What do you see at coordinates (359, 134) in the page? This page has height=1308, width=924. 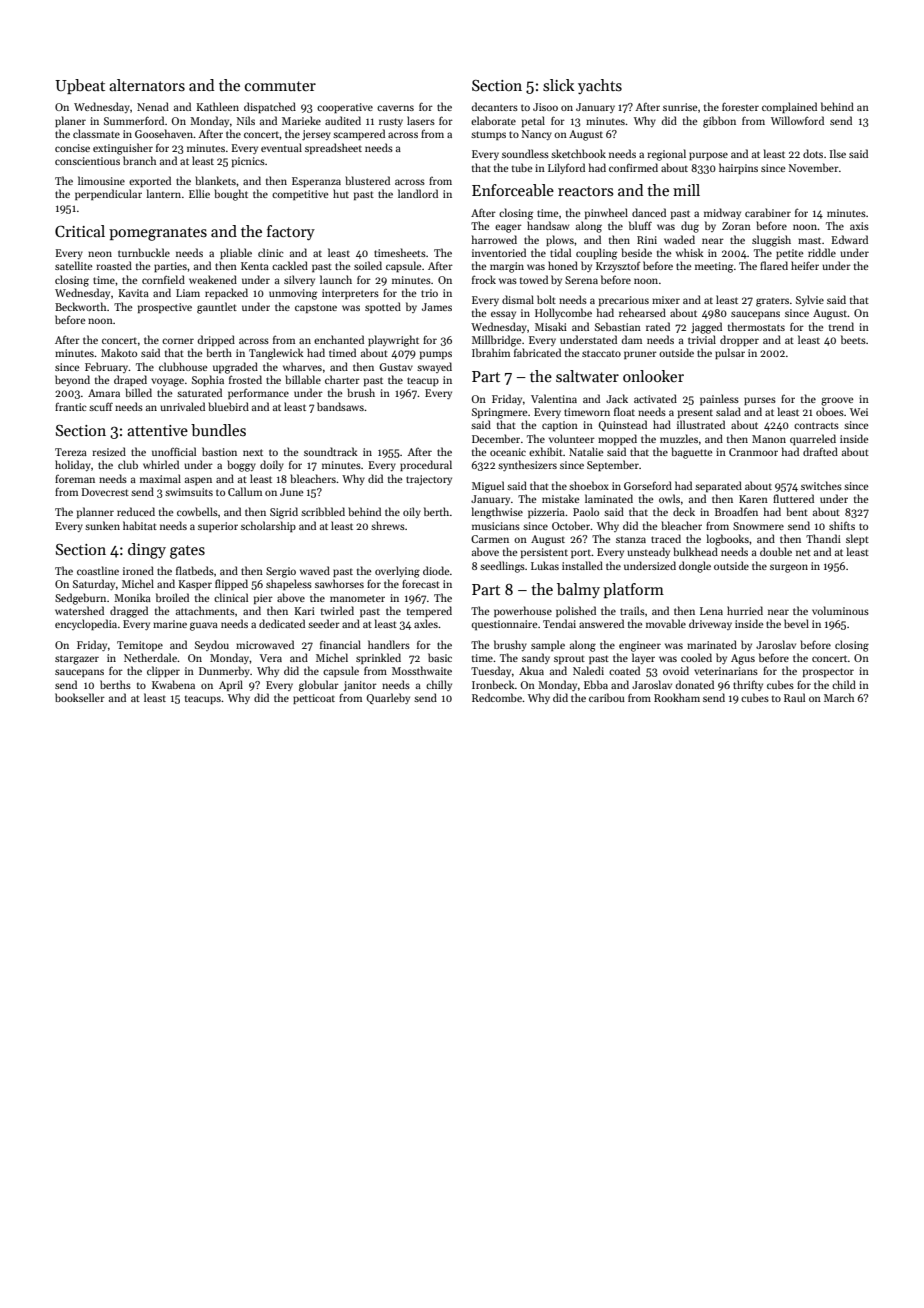 I see `scampered` at bounding box center [359, 134].
